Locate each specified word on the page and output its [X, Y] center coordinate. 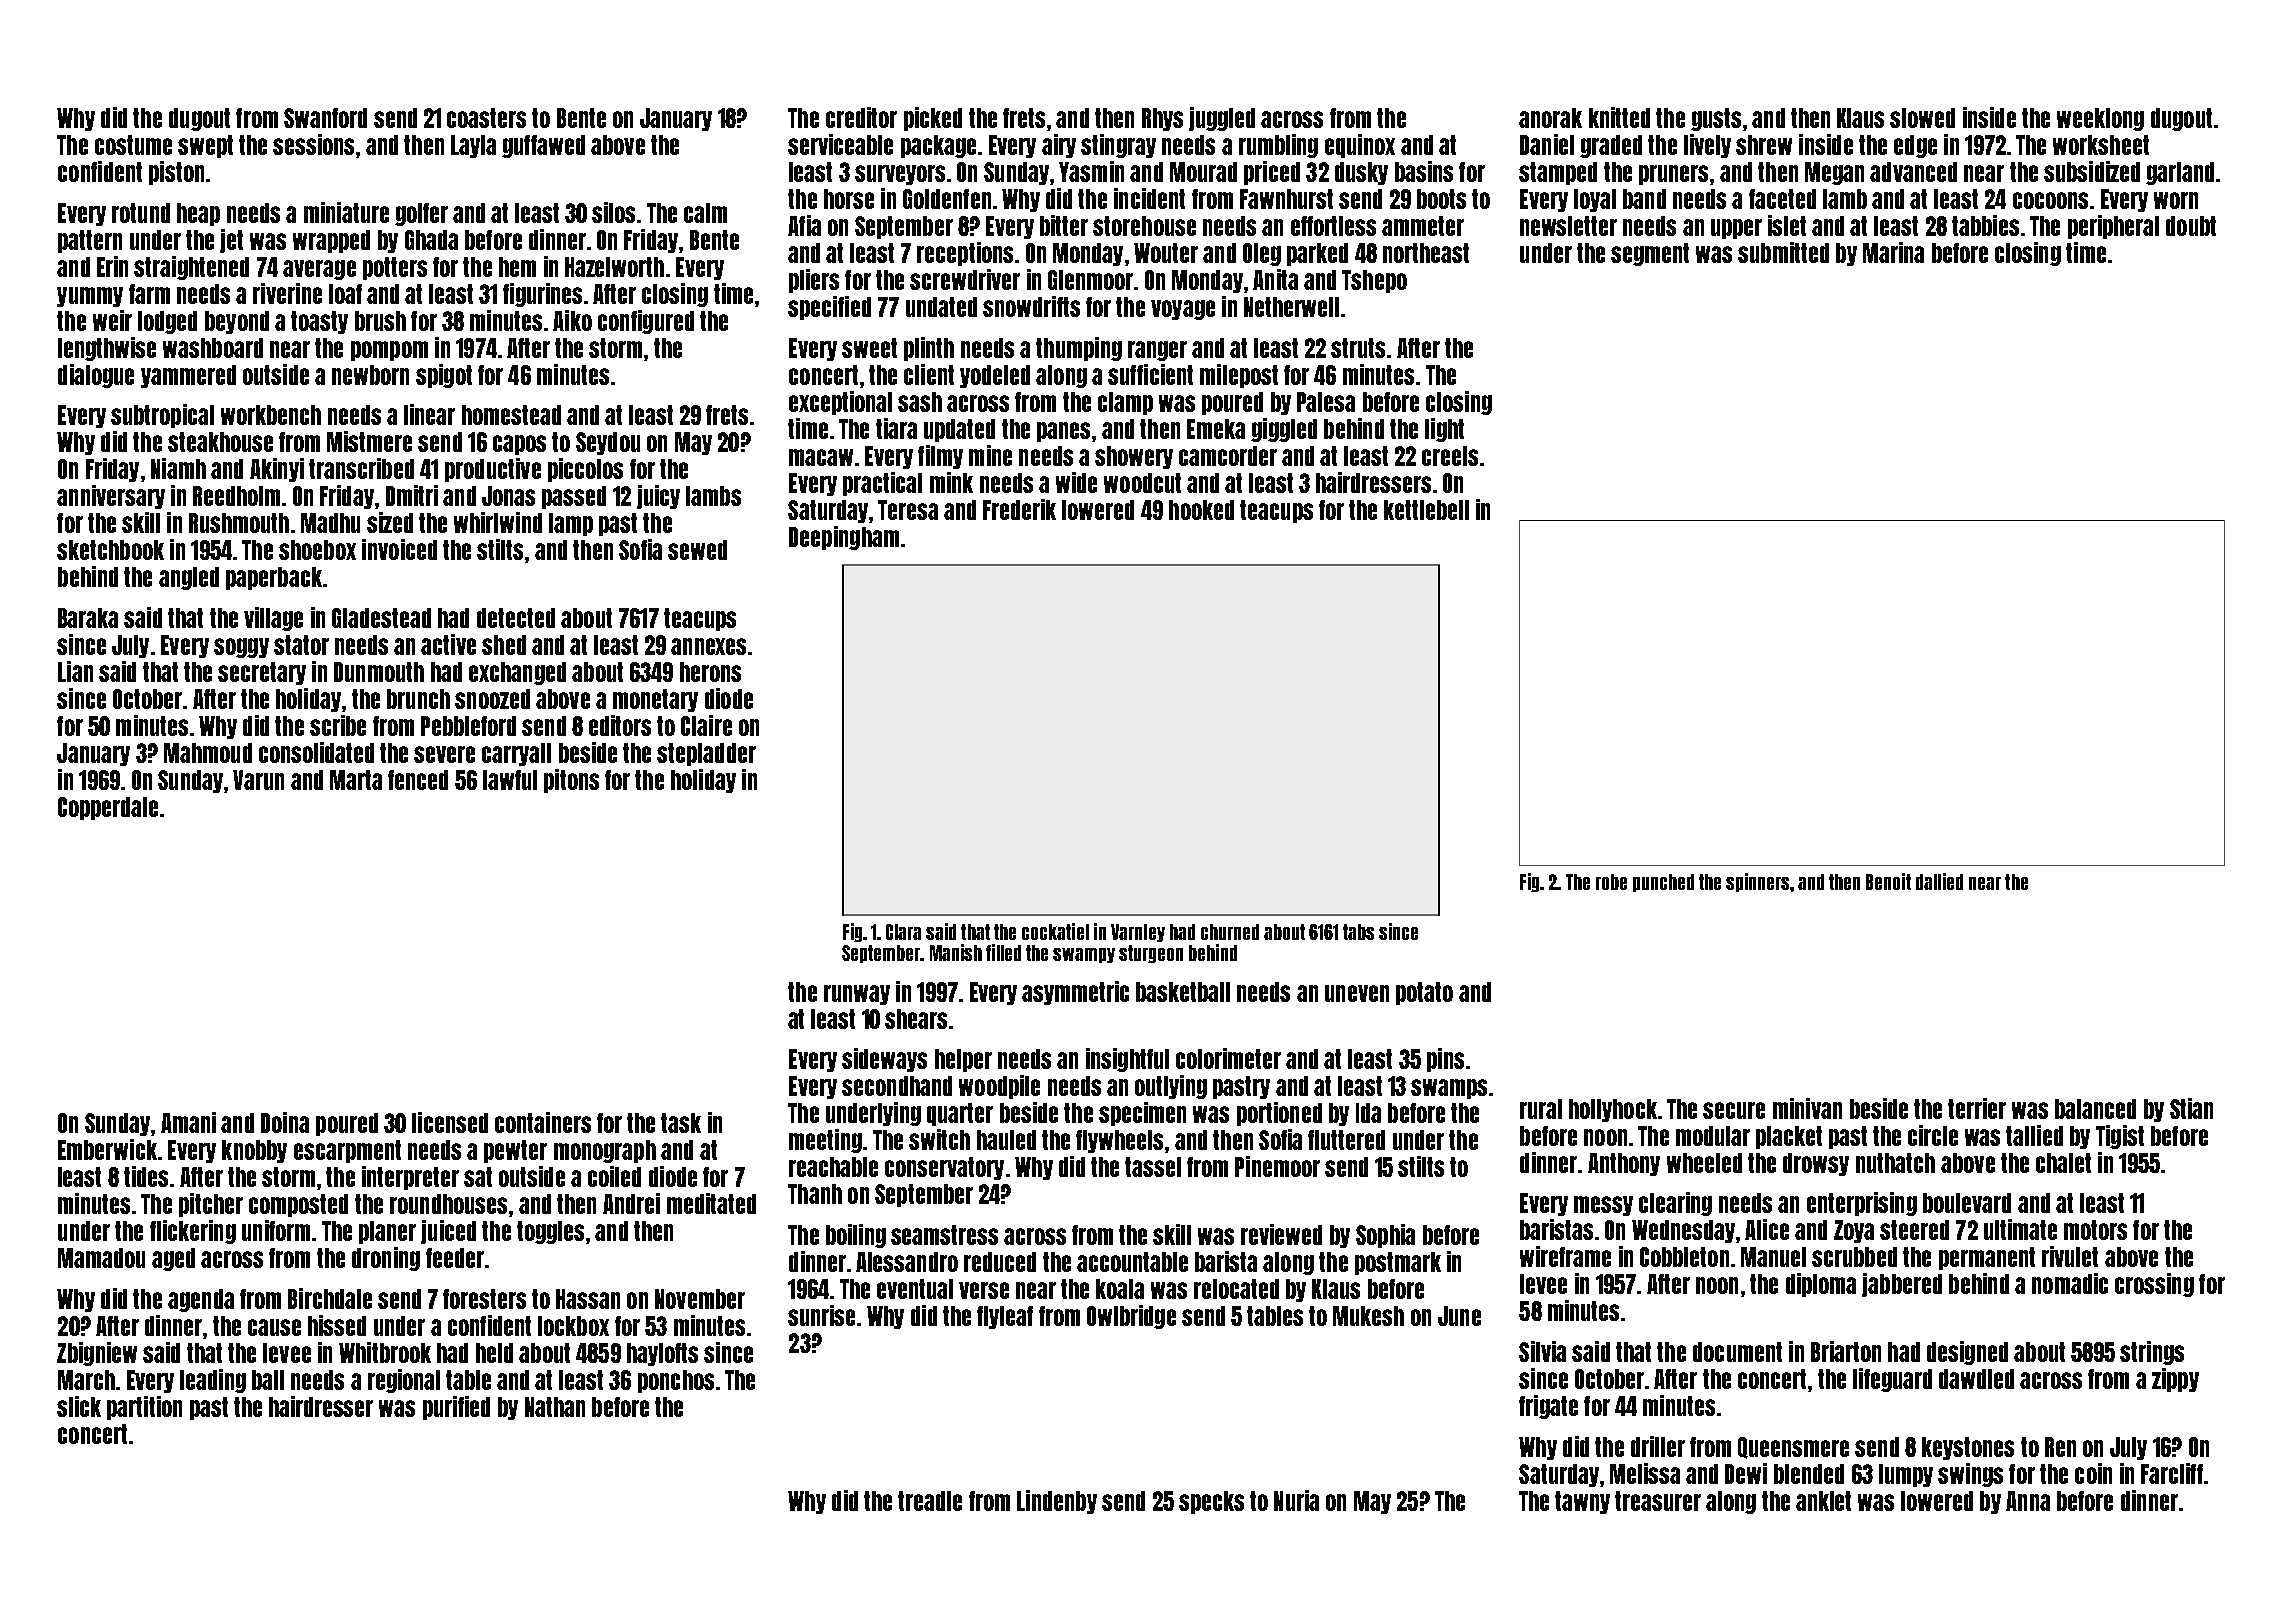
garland [2180, 173]
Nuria [1296, 1500]
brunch [418, 699]
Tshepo [1374, 281]
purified [456, 1408]
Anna [2028, 1501]
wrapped [331, 241]
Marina [1893, 252]
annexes [708, 646]
